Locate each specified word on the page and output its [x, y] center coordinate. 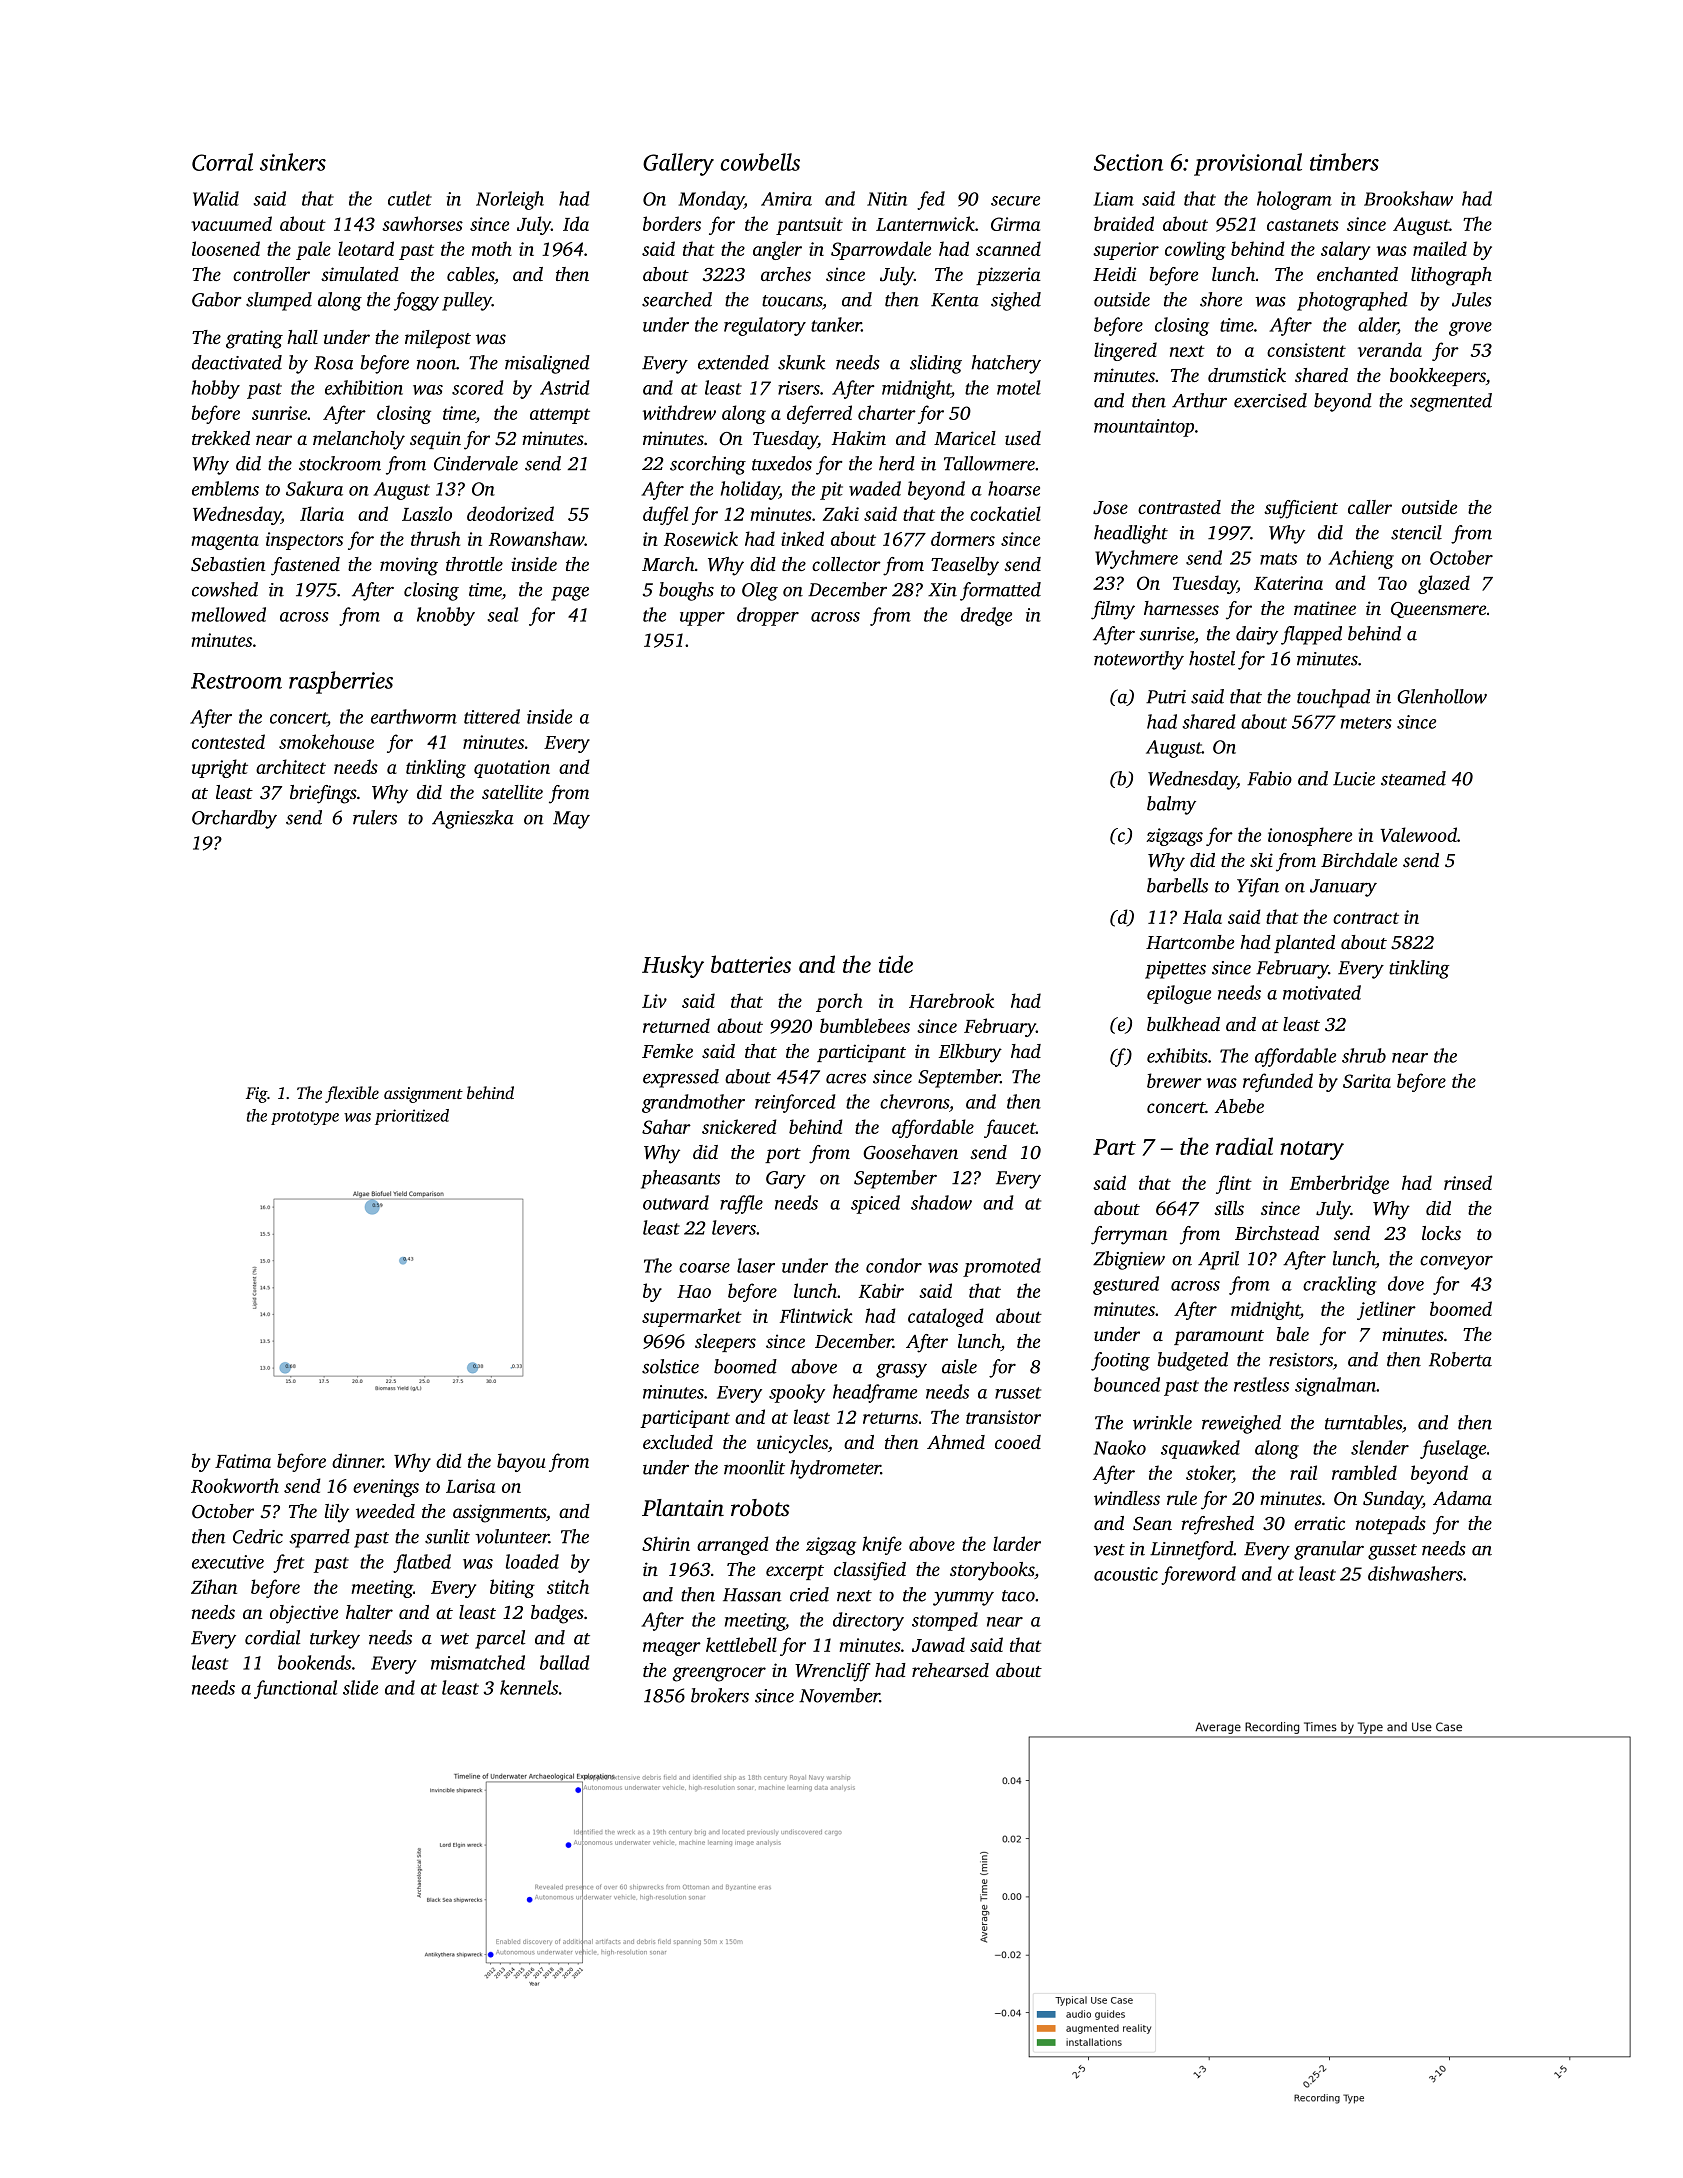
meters [1366, 723]
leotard [366, 248]
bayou [521, 1462]
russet [1018, 1393]
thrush [435, 538]
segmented [1451, 402]
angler [777, 250]
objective [304, 1614]
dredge [986, 616]
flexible [352, 1094]
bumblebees [865, 1025]
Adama [1462, 1498]
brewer [1174, 1080]
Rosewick [701, 538]
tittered [492, 716]
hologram [1294, 200]
